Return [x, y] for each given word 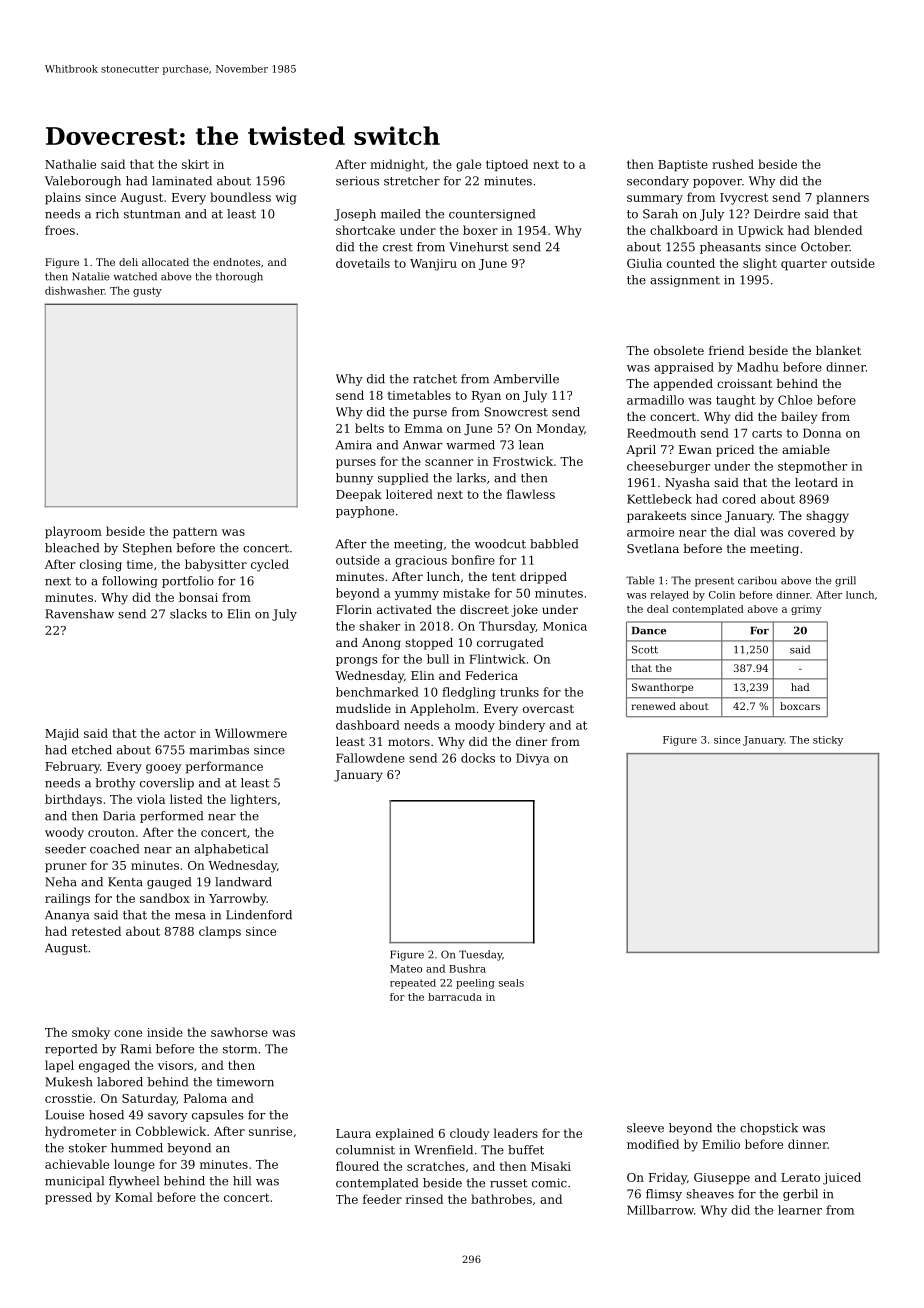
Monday [560, 429]
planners [842, 198]
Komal [134, 1197]
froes [60, 230]
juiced [842, 1178]
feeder [382, 1199]
